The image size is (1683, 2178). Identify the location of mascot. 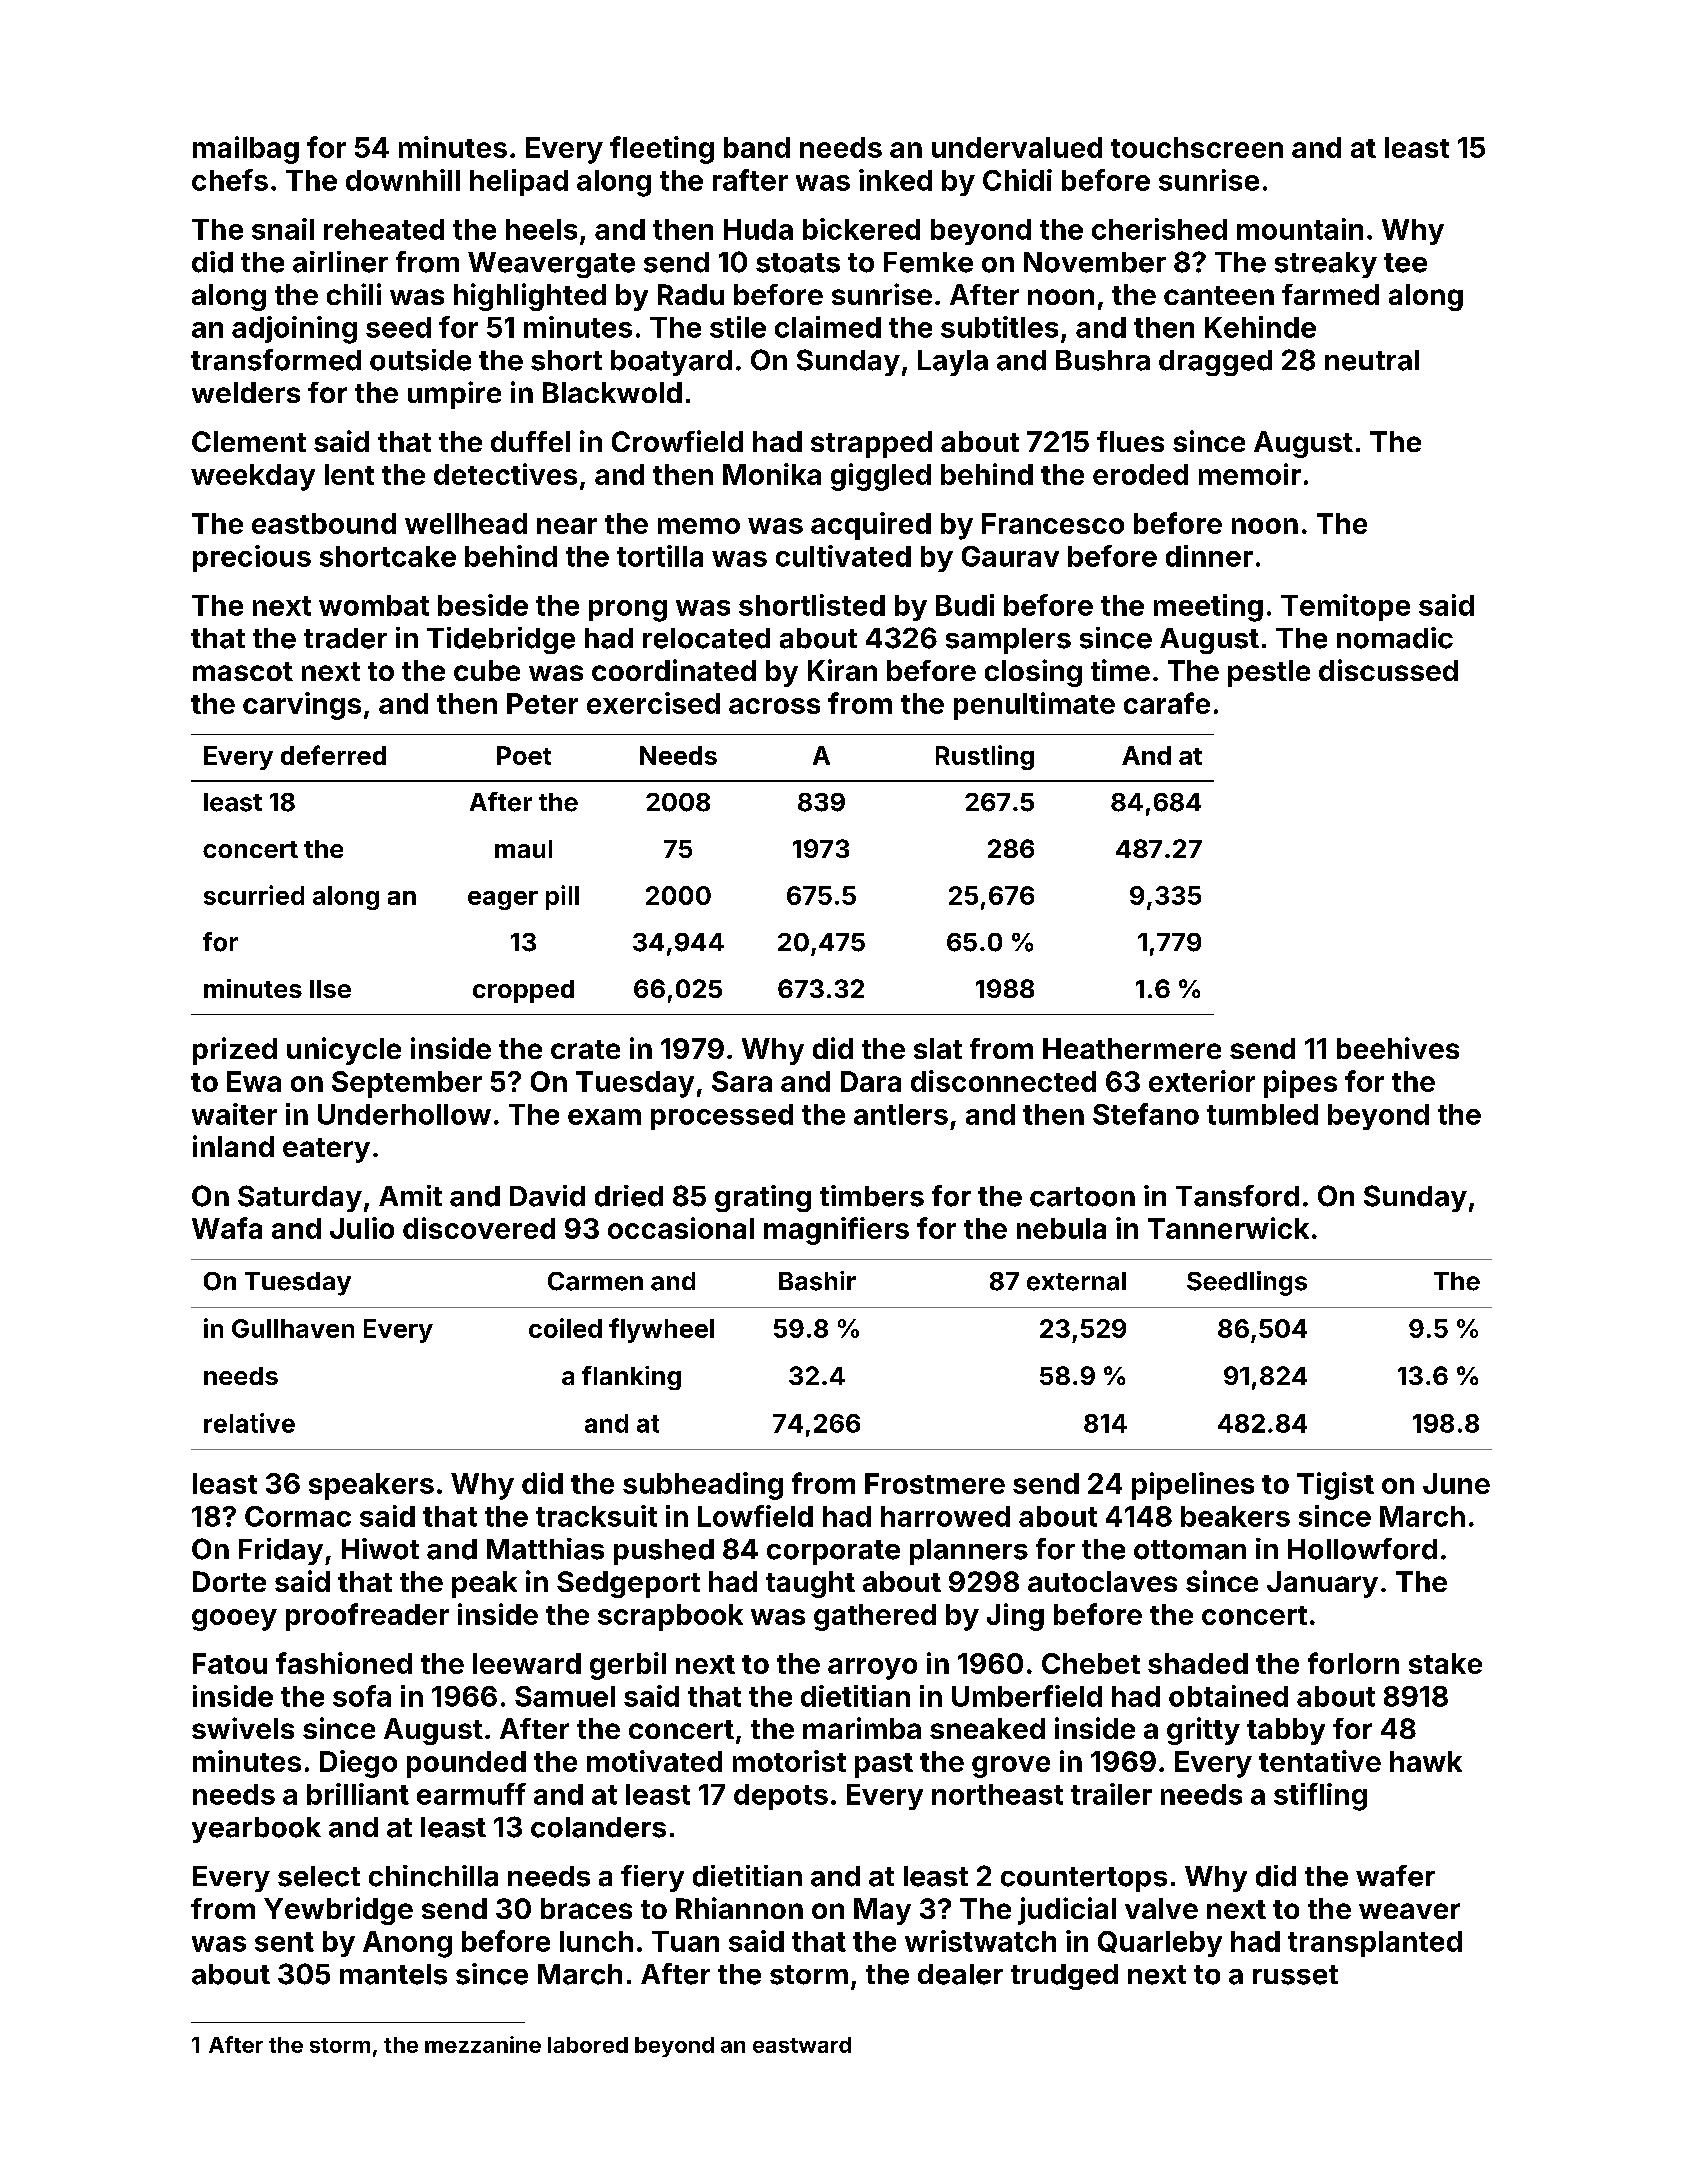
(243, 671).
